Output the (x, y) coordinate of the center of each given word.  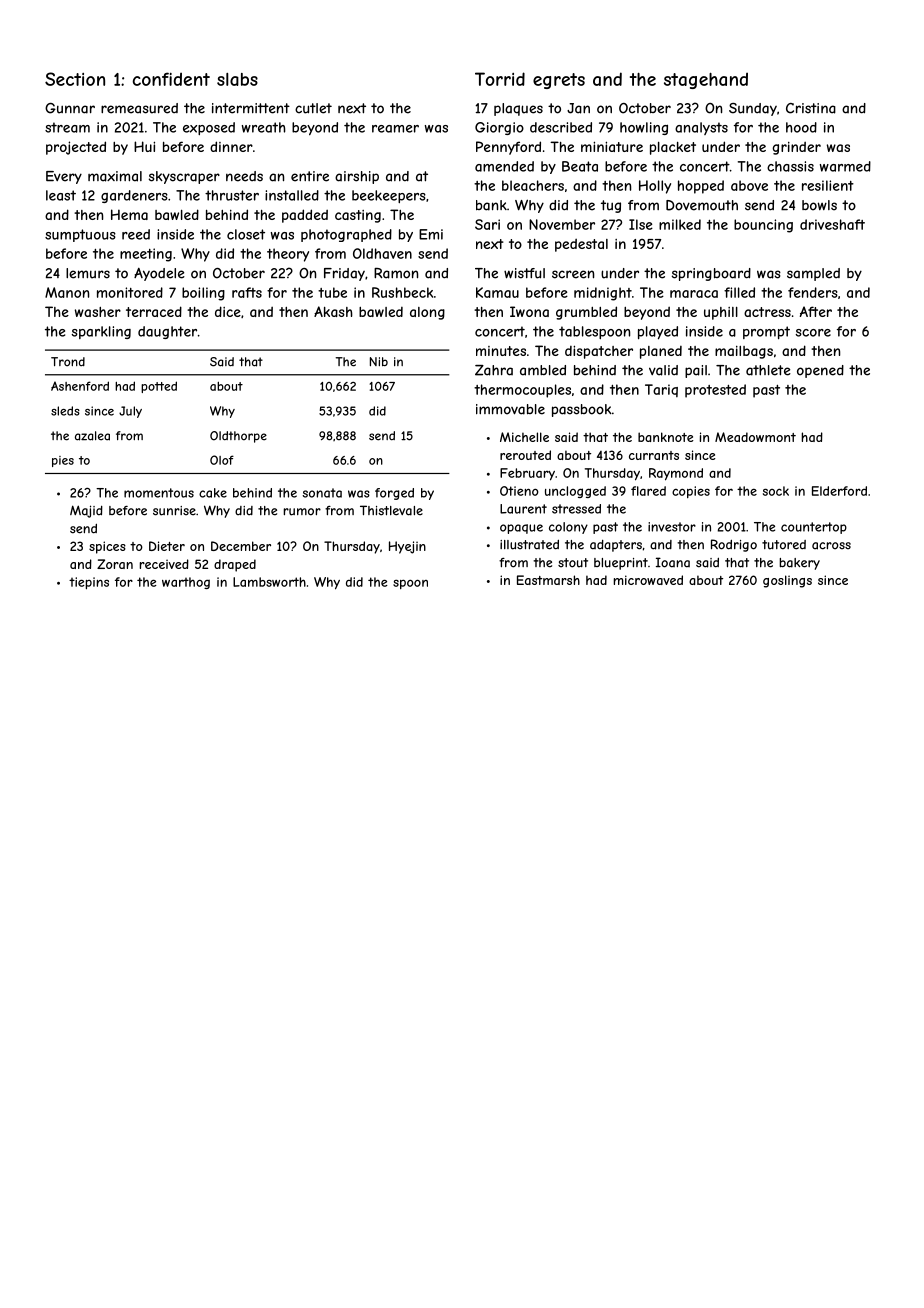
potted (159, 387)
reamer (395, 129)
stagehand (706, 81)
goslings (787, 581)
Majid (86, 511)
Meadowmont (755, 437)
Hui (144, 146)
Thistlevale (391, 510)
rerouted (525, 455)
